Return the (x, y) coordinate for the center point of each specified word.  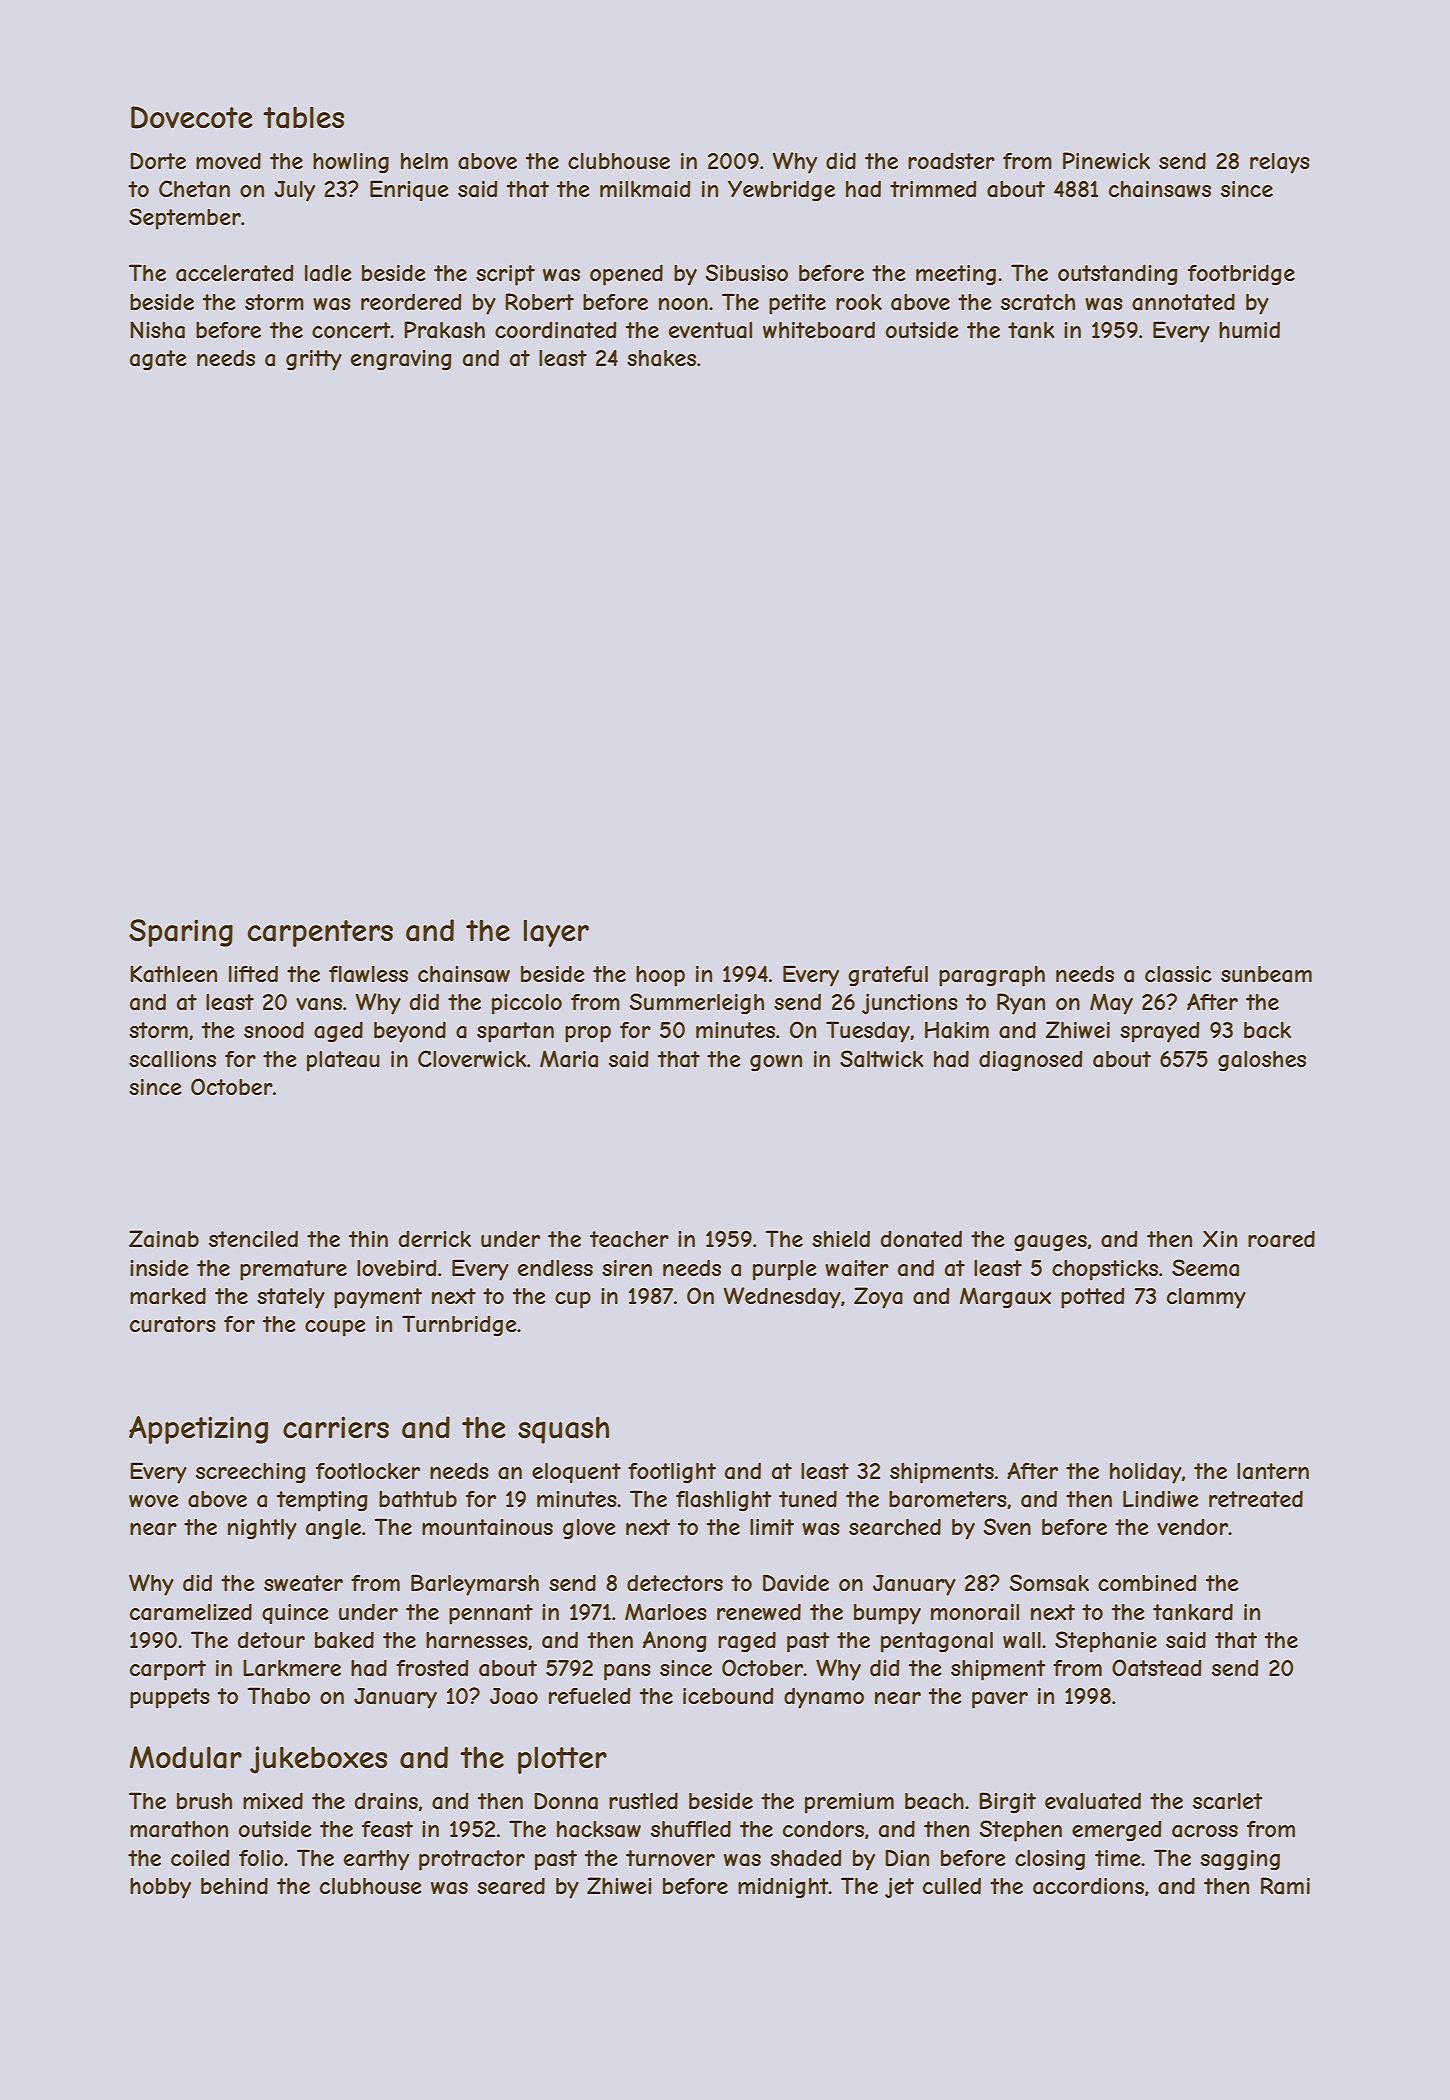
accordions (1088, 1886)
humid (1249, 329)
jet (899, 1887)
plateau (343, 1061)
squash (563, 1430)
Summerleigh (697, 1003)
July (295, 191)
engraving (401, 360)
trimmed (933, 189)
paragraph (992, 976)
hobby (160, 1888)
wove (154, 1501)
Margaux (1005, 1297)
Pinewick (1106, 160)
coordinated (556, 330)
